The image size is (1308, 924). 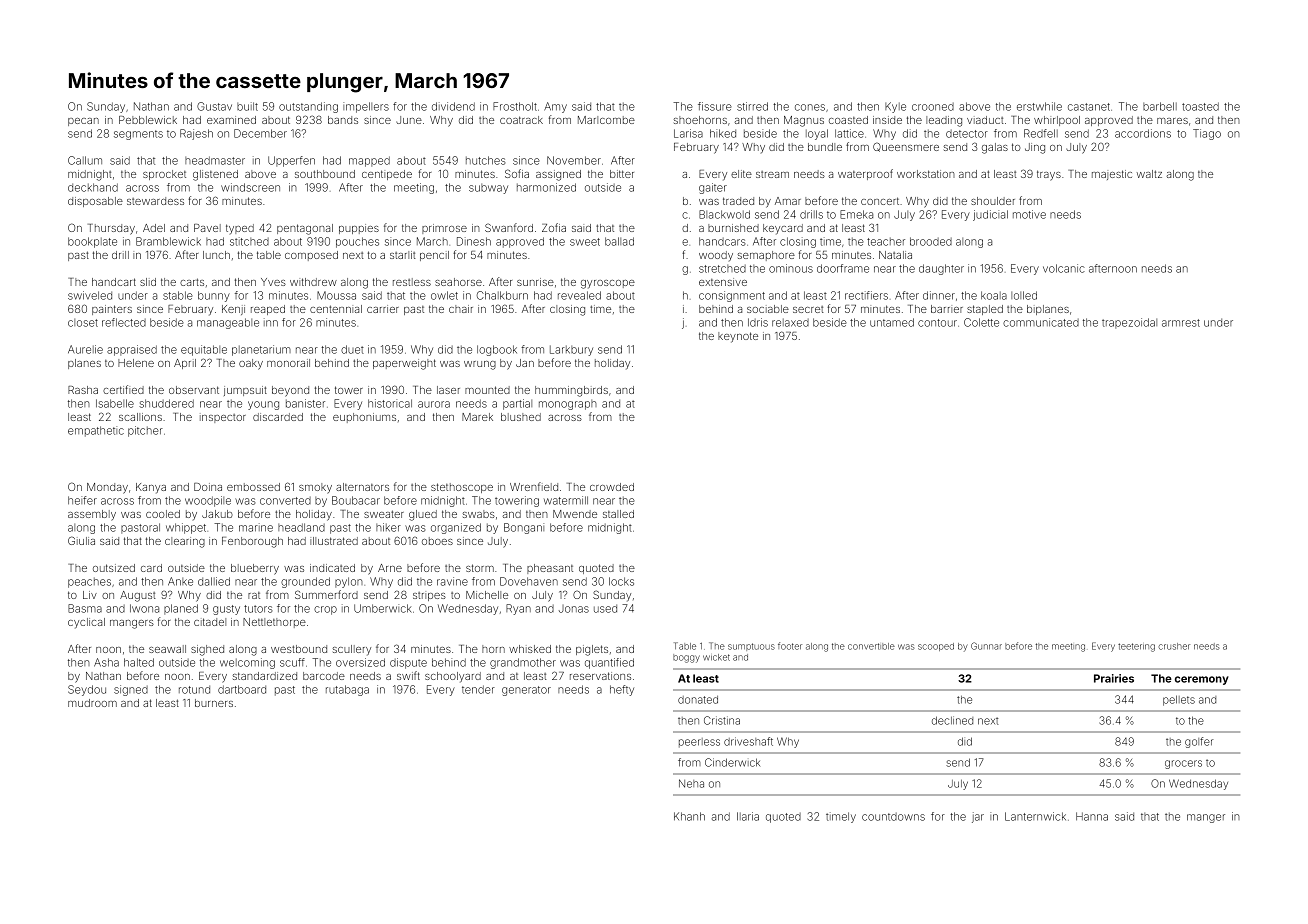 I want to click on crooned, so click(x=933, y=107).
